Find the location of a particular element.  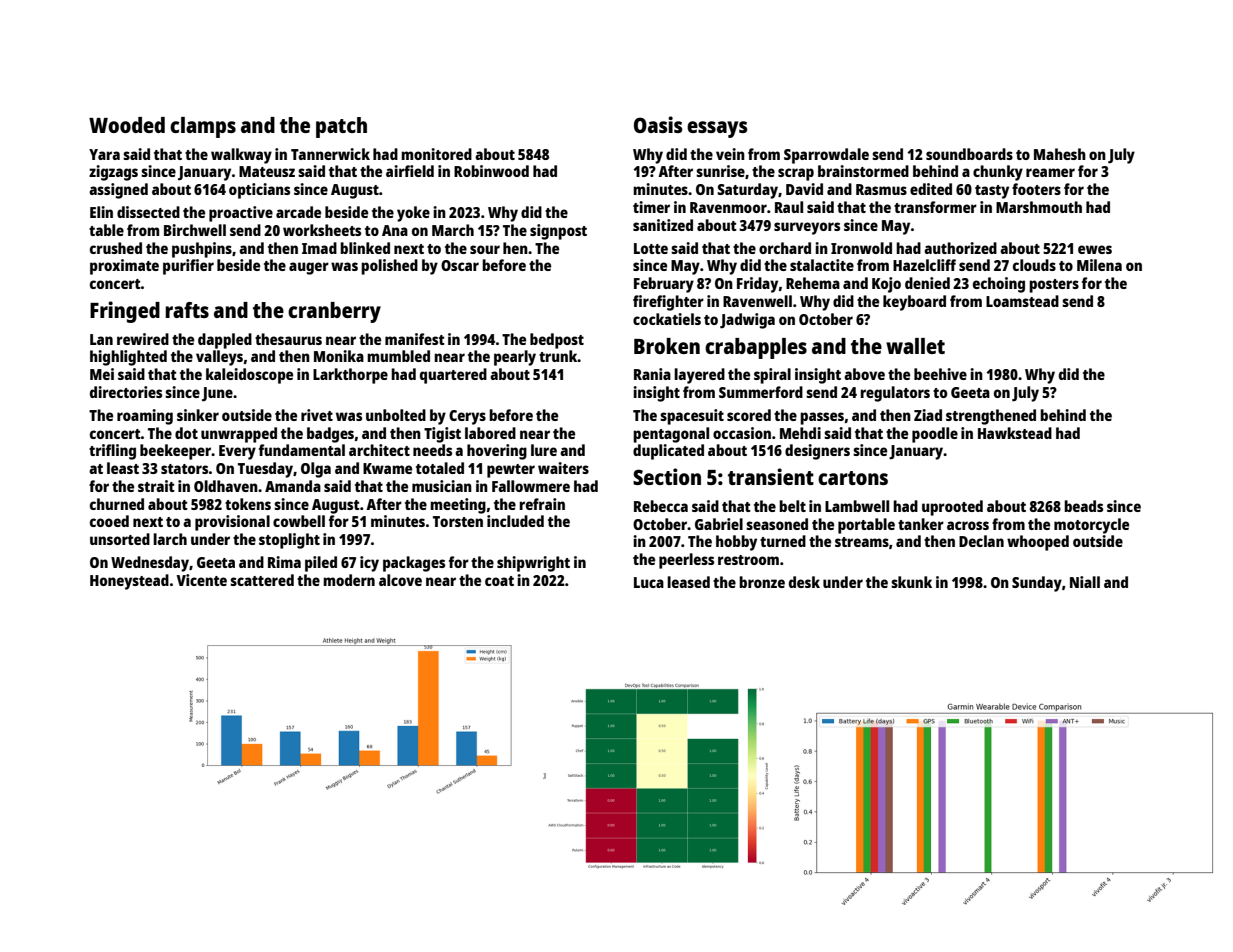

spacesuit is located at coordinates (692, 417).
